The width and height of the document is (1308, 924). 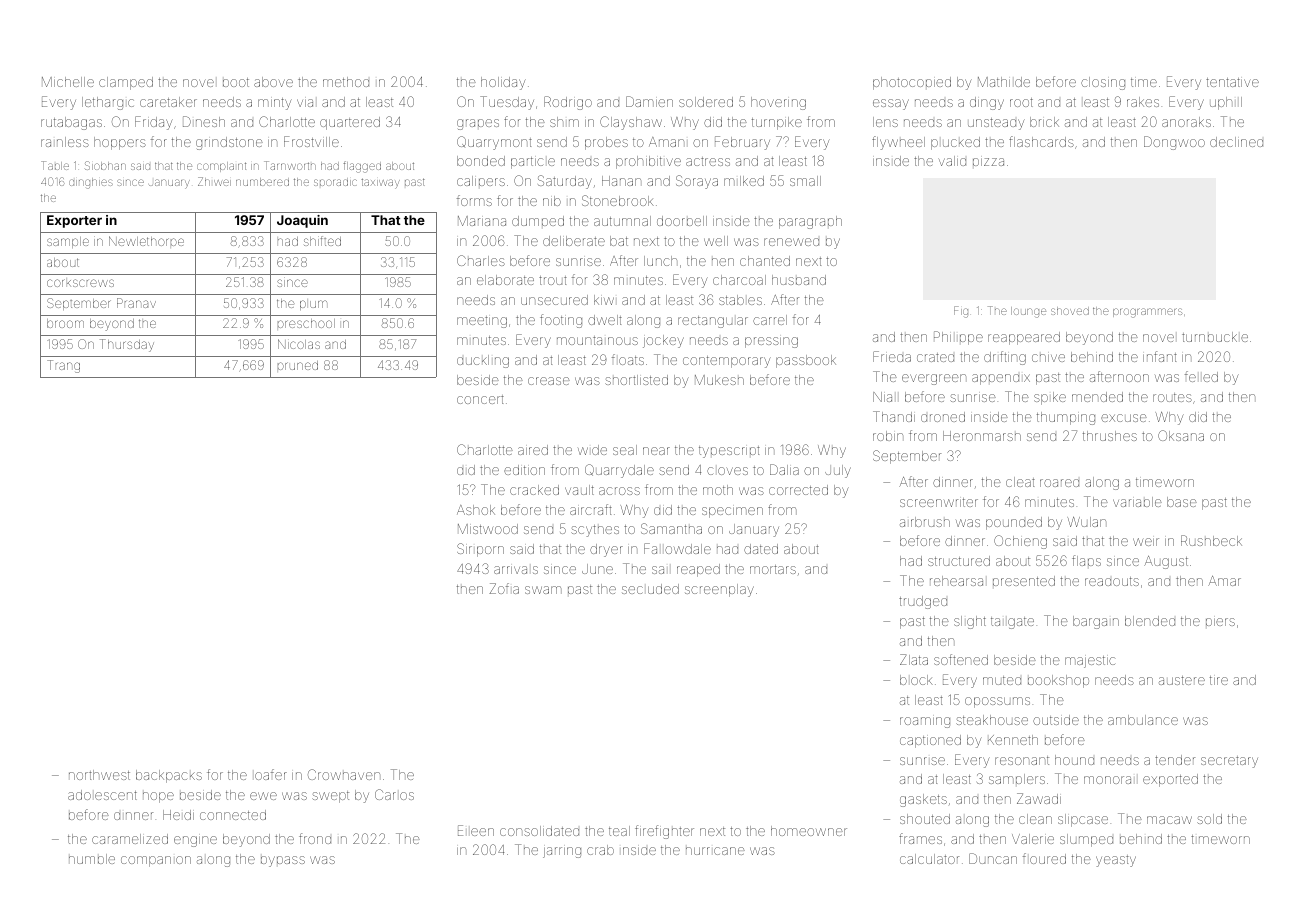 I want to click on boot, so click(x=236, y=82).
